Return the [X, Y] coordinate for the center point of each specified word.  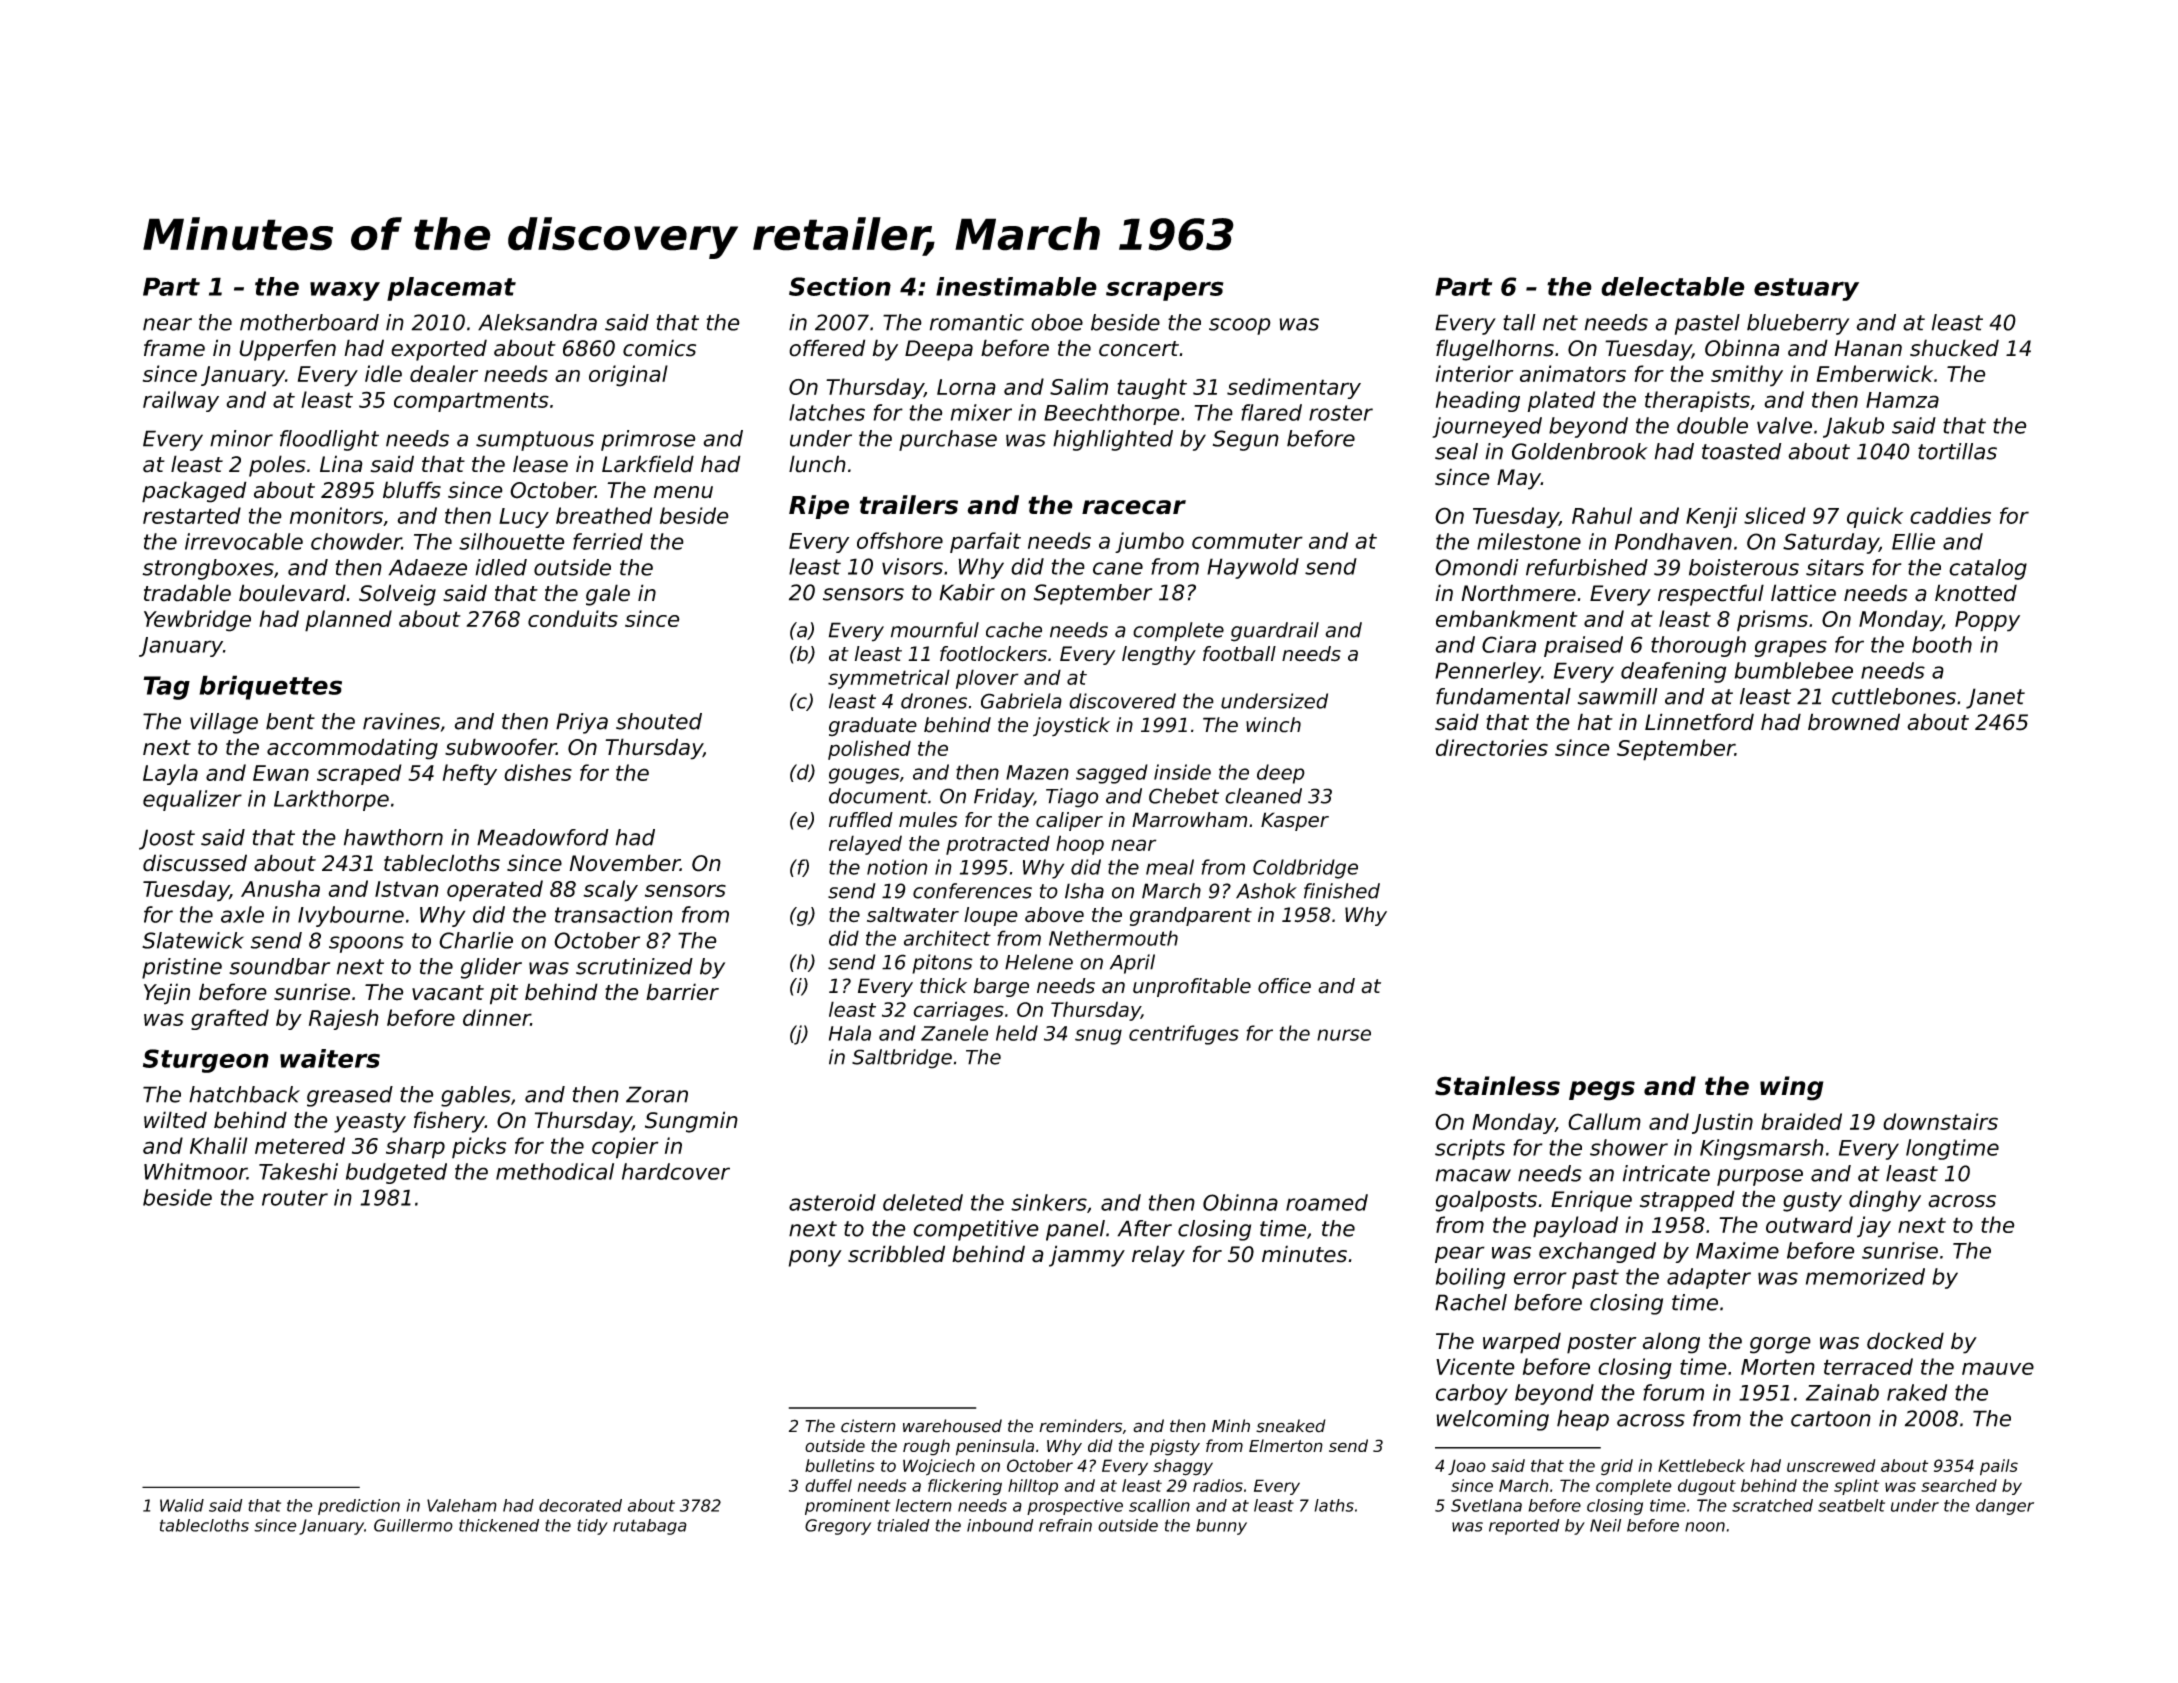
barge [1001, 987]
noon [1705, 1527]
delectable [1673, 286]
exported [439, 350]
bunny [1221, 1527]
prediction [359, 1507]
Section [840, 286]
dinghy [1885, 1201]
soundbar [279, 966]
